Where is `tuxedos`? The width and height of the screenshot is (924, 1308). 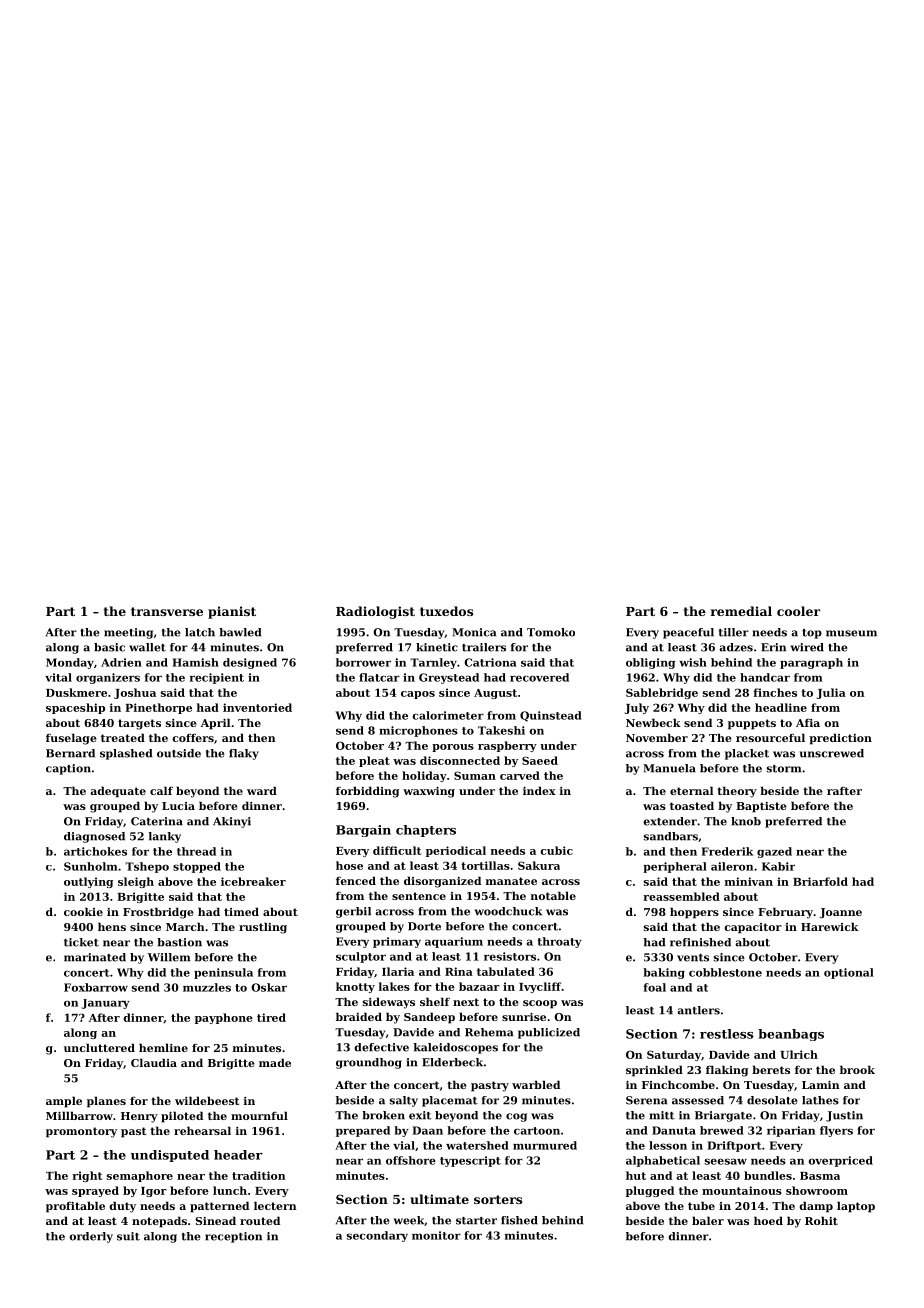 tuxedos is located at coordinates (446, 611).
